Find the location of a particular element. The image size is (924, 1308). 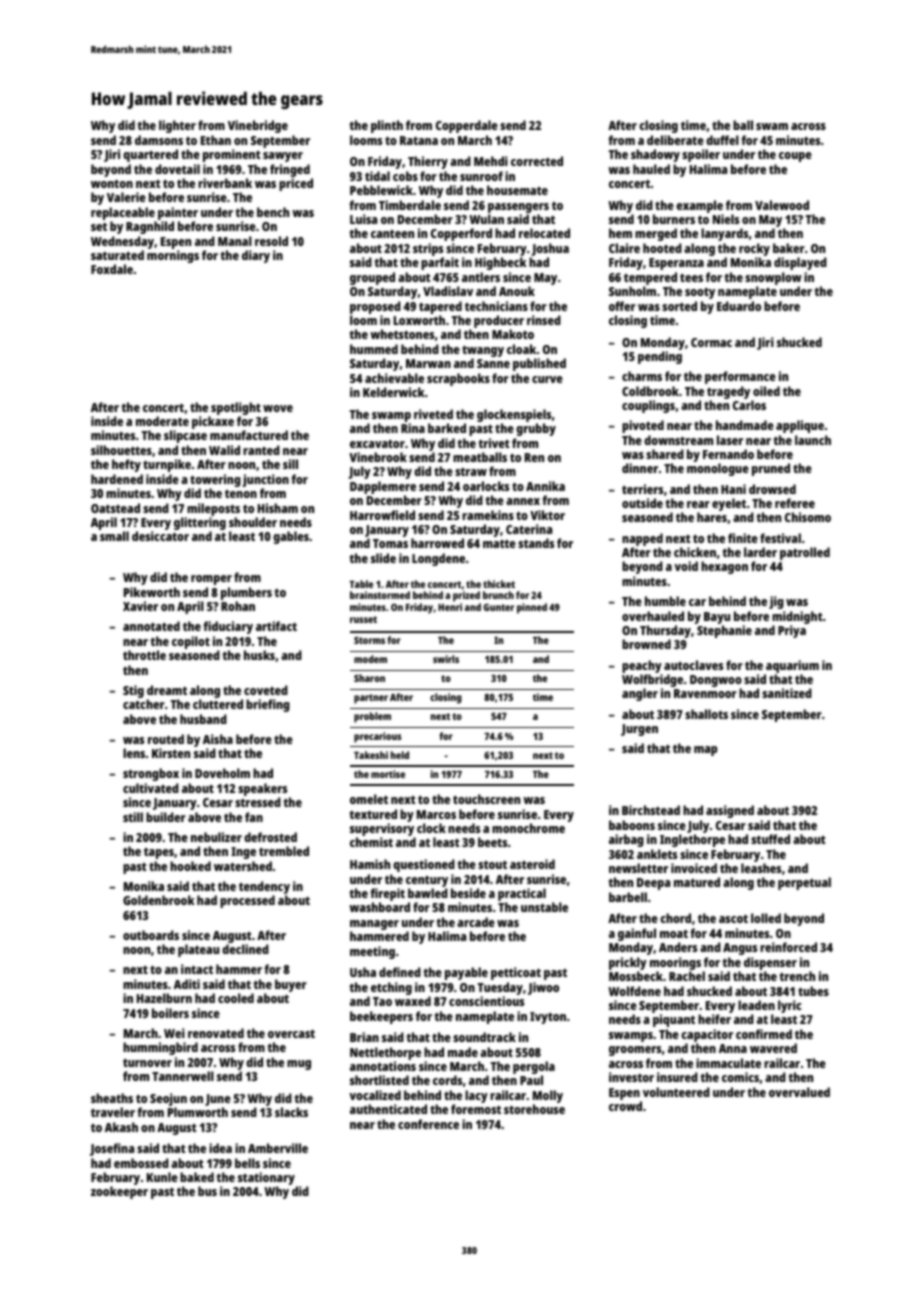

Mehdi is located at coordinates (491, 161).
